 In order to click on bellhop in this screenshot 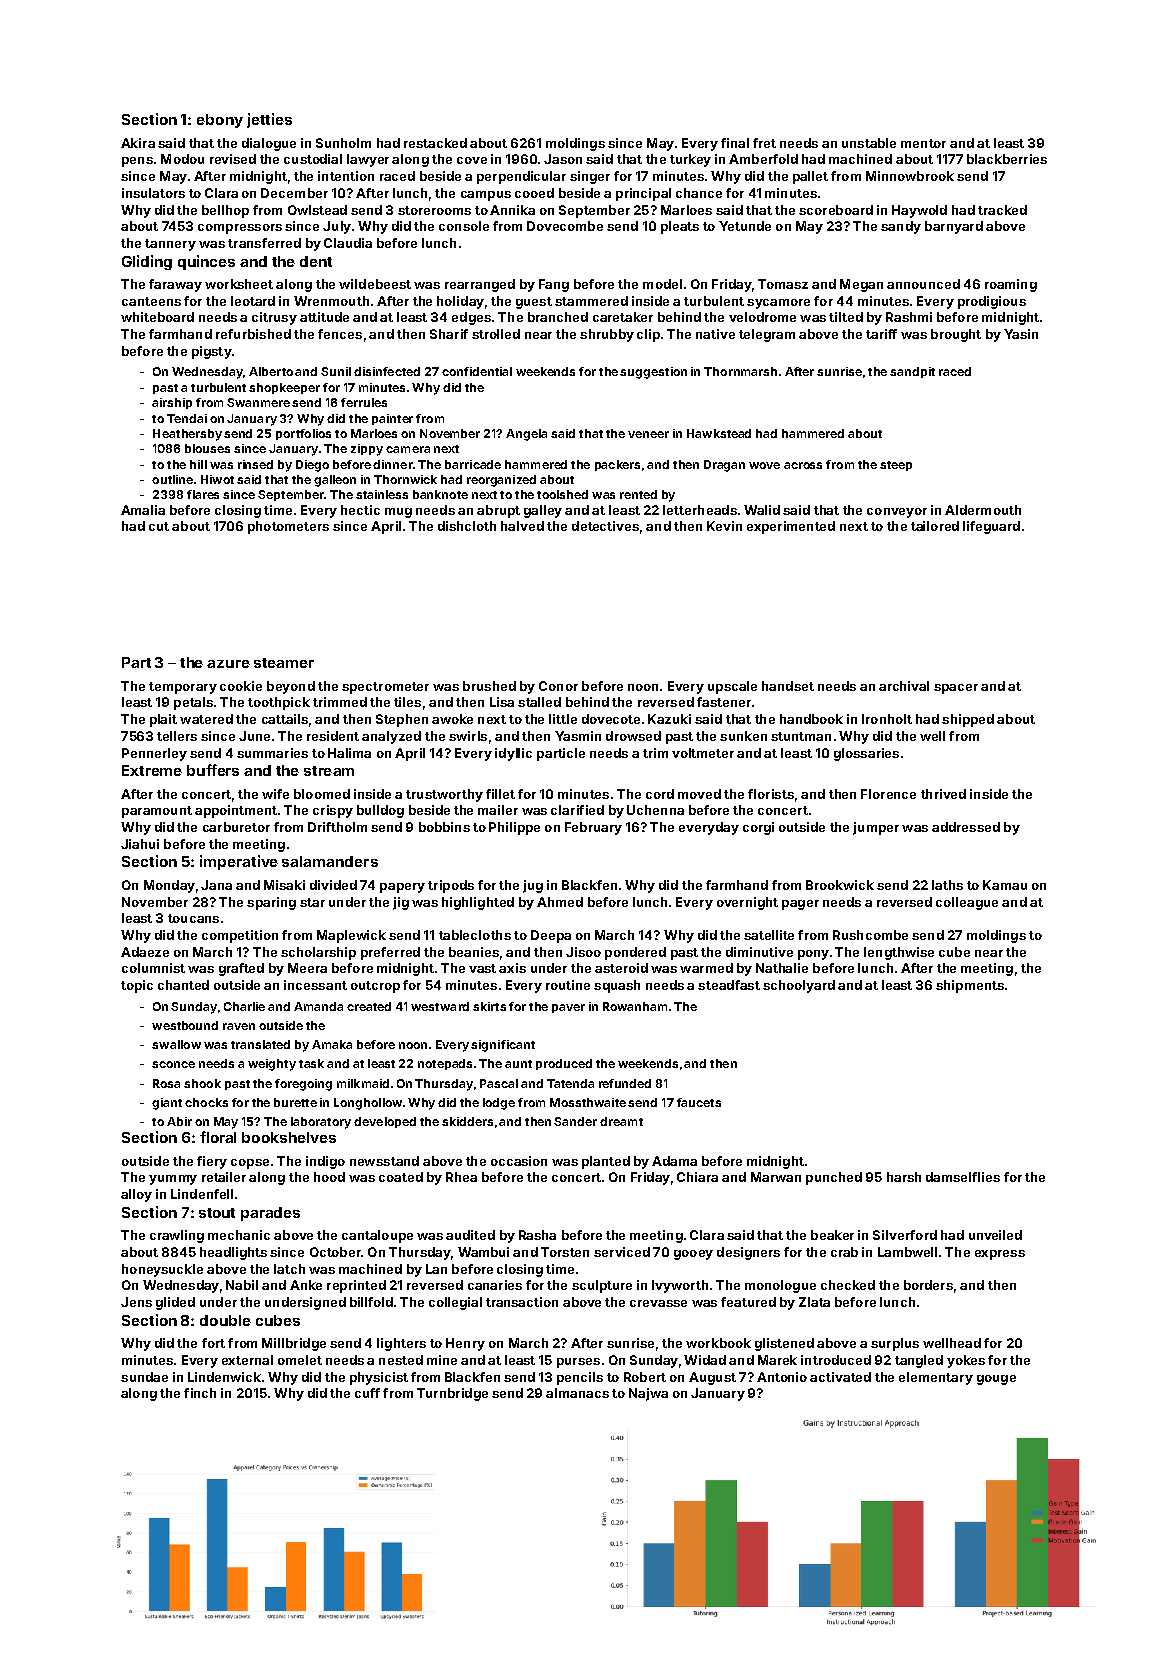, I will do `click(225, 211)`.
